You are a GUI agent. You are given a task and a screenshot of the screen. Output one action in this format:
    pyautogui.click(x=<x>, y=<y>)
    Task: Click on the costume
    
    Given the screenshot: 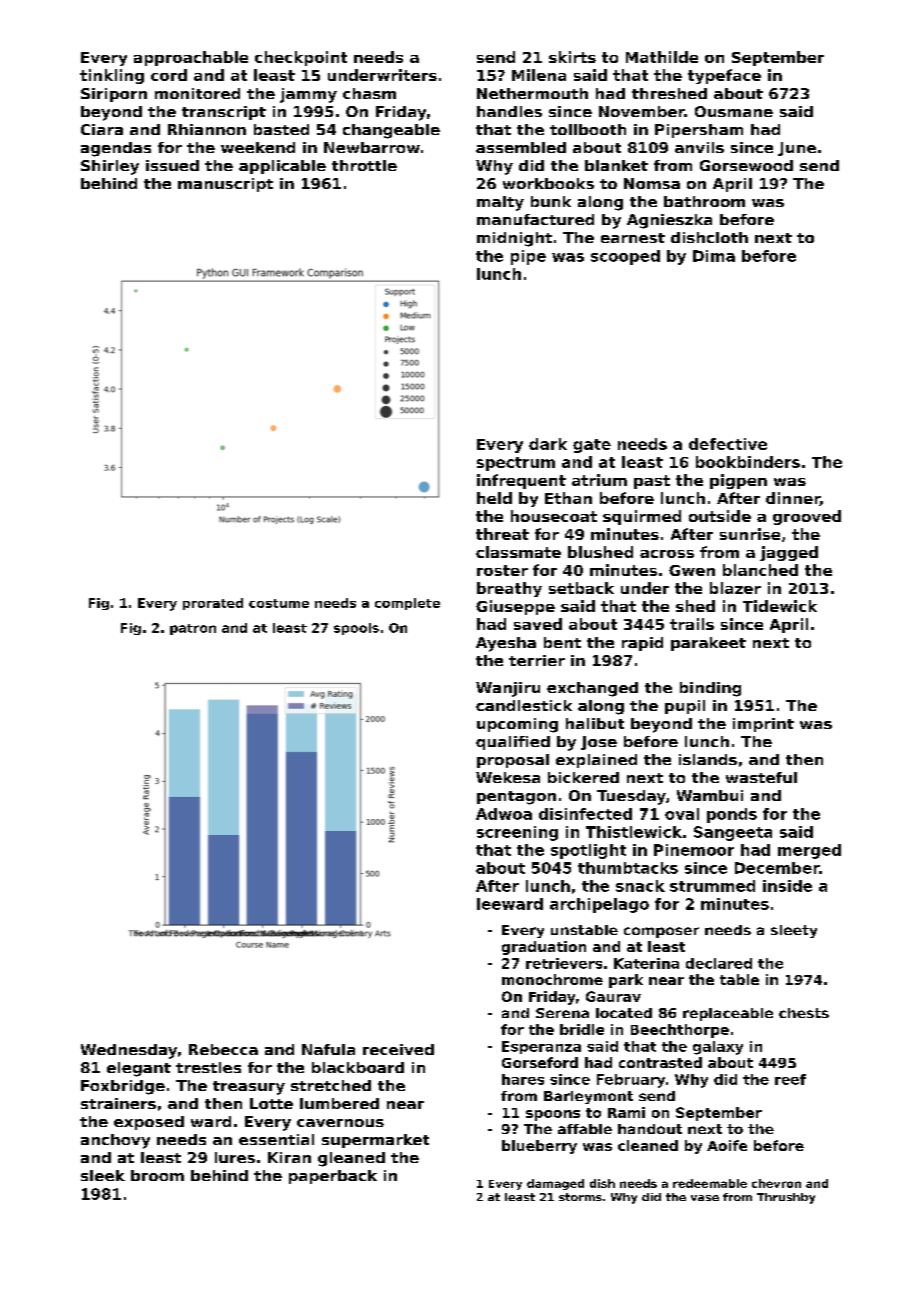 What is the action you would take?
    pyautogui.click(x=279, y=603)
